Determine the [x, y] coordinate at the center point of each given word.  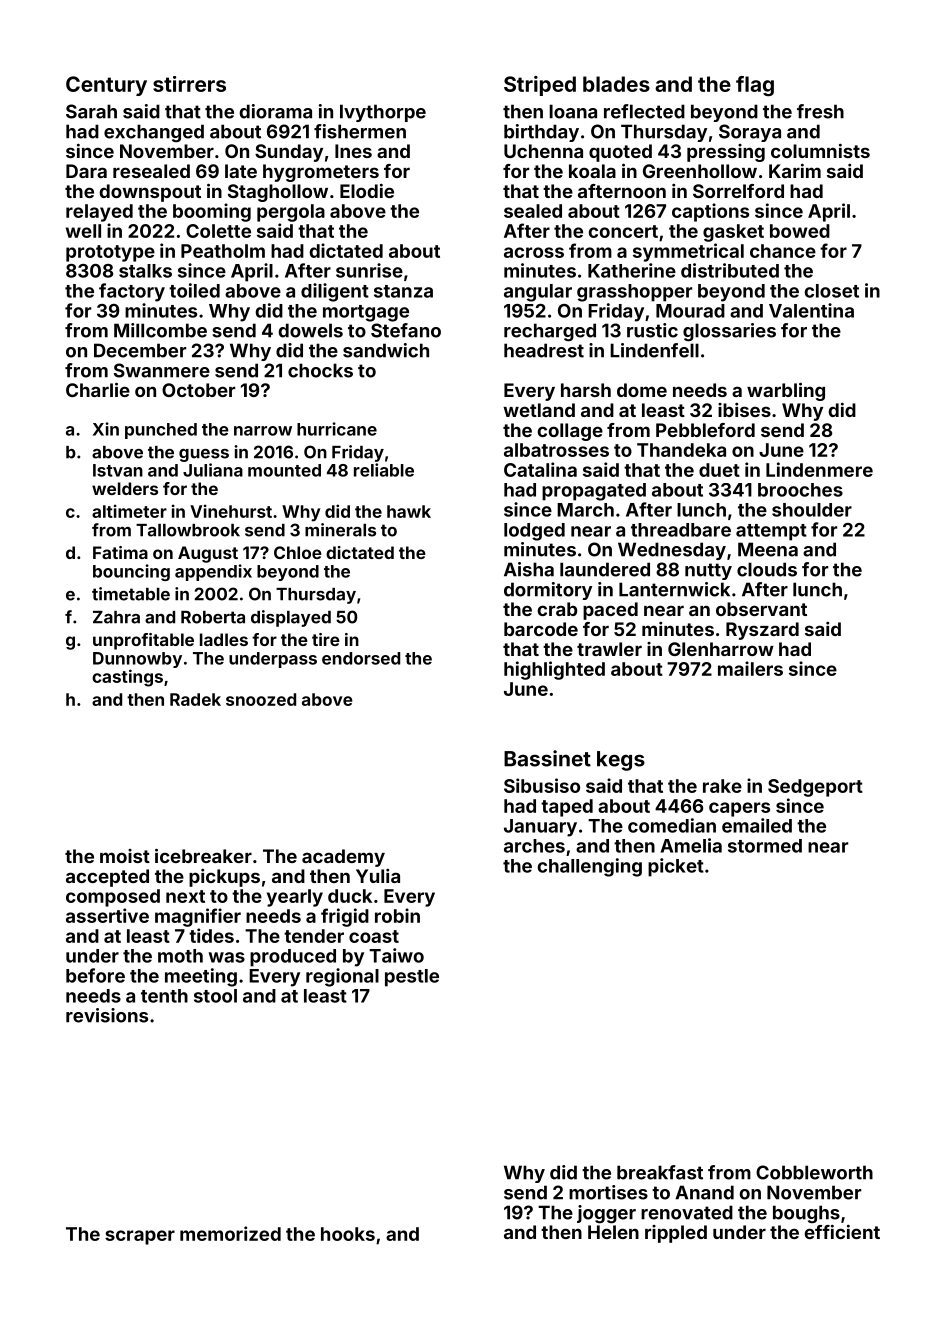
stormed [765, 846]
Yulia [378, 876]
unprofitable [143, 641]
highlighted [554, 670]
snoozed [261, 699]
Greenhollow [700, 171]
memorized [230, 1233]
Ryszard [762, 631]
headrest [544, 350]
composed [113, 898]
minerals [340, 530]
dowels [310, 330]
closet [831, 291]
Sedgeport [815, 788]
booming [212, 212]
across [534, 252]
